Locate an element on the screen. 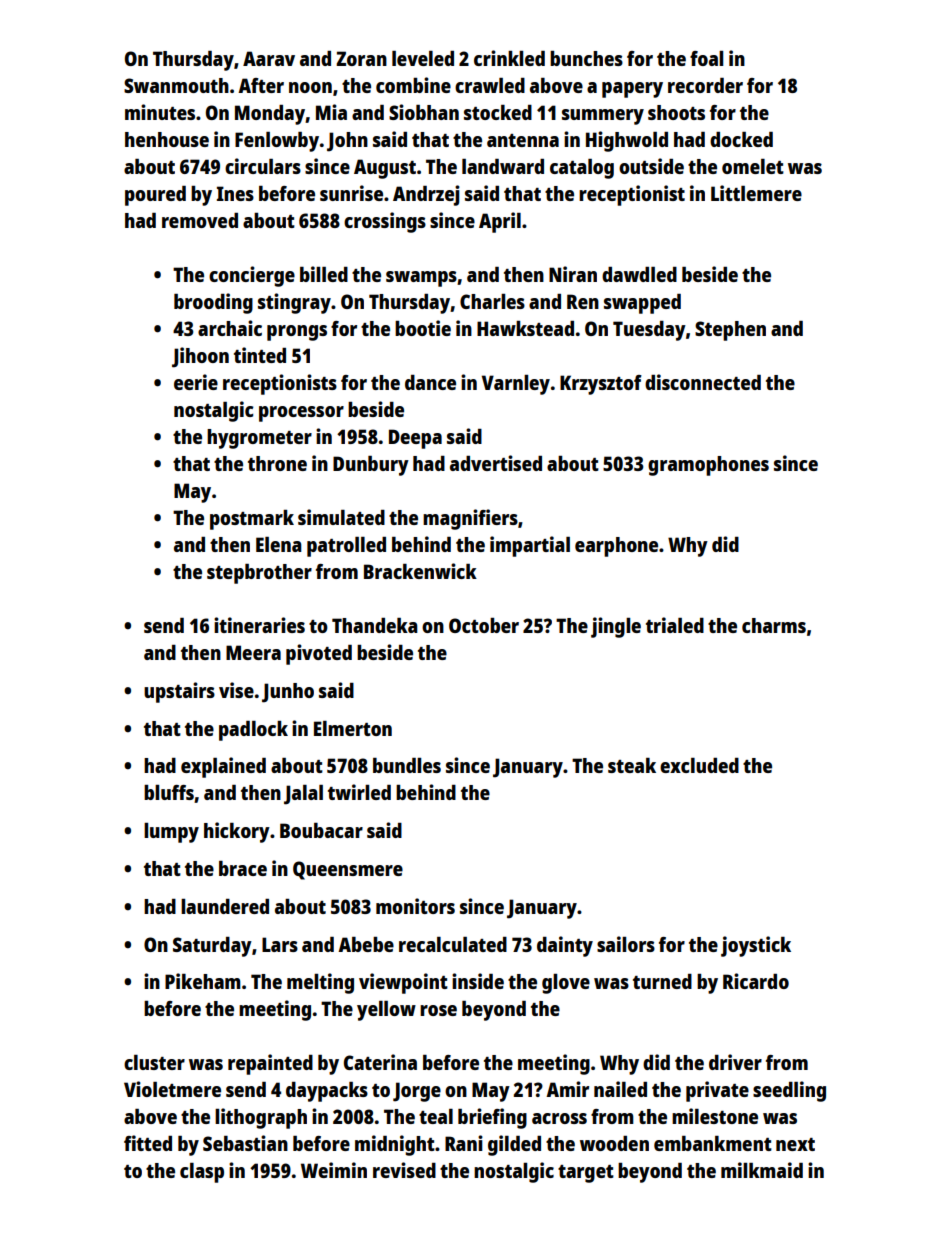  target is located at coordinates (586, 1174).
